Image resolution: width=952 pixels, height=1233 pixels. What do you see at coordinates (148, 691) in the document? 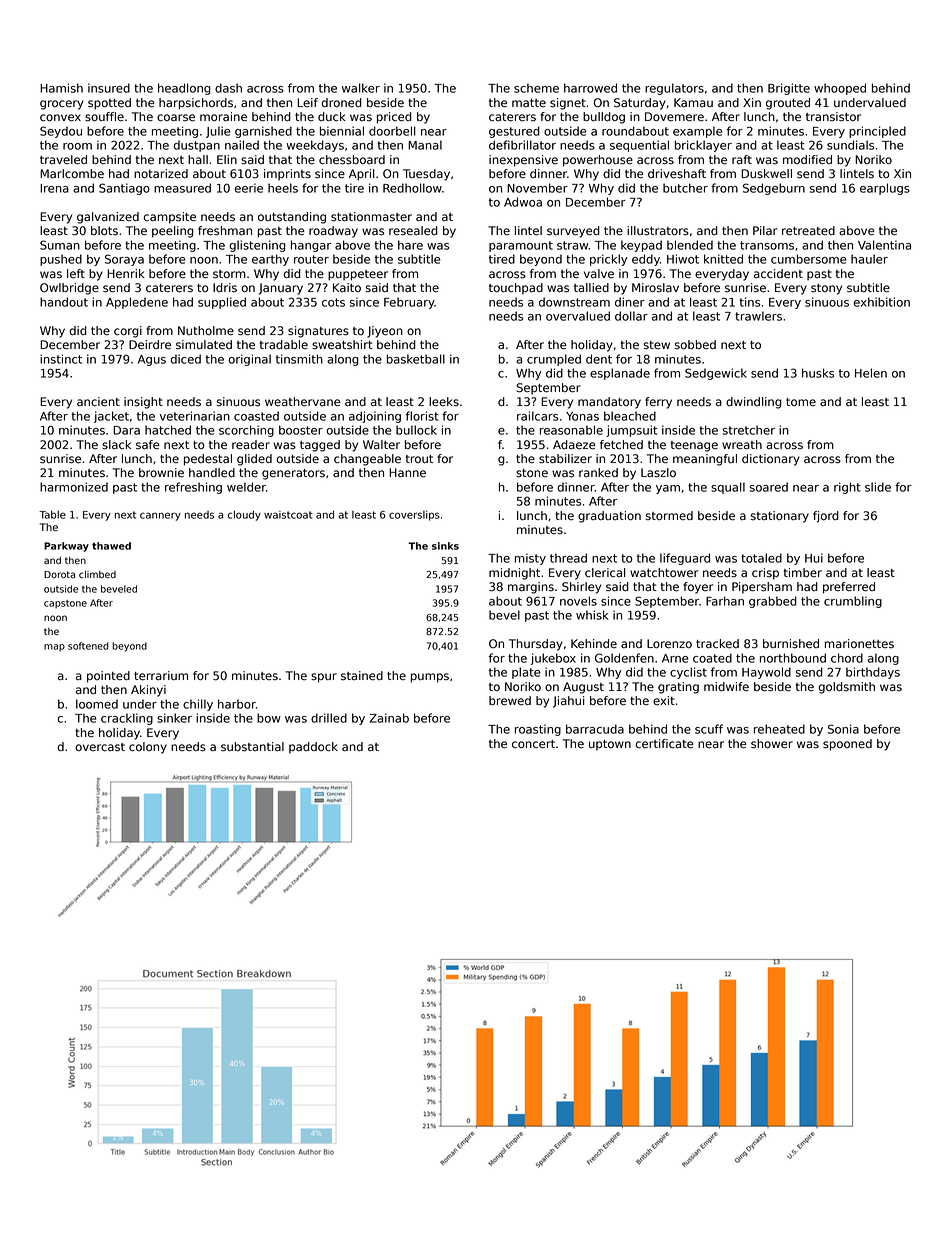
I see `Akinyi` at bounding box center [148, 691].
